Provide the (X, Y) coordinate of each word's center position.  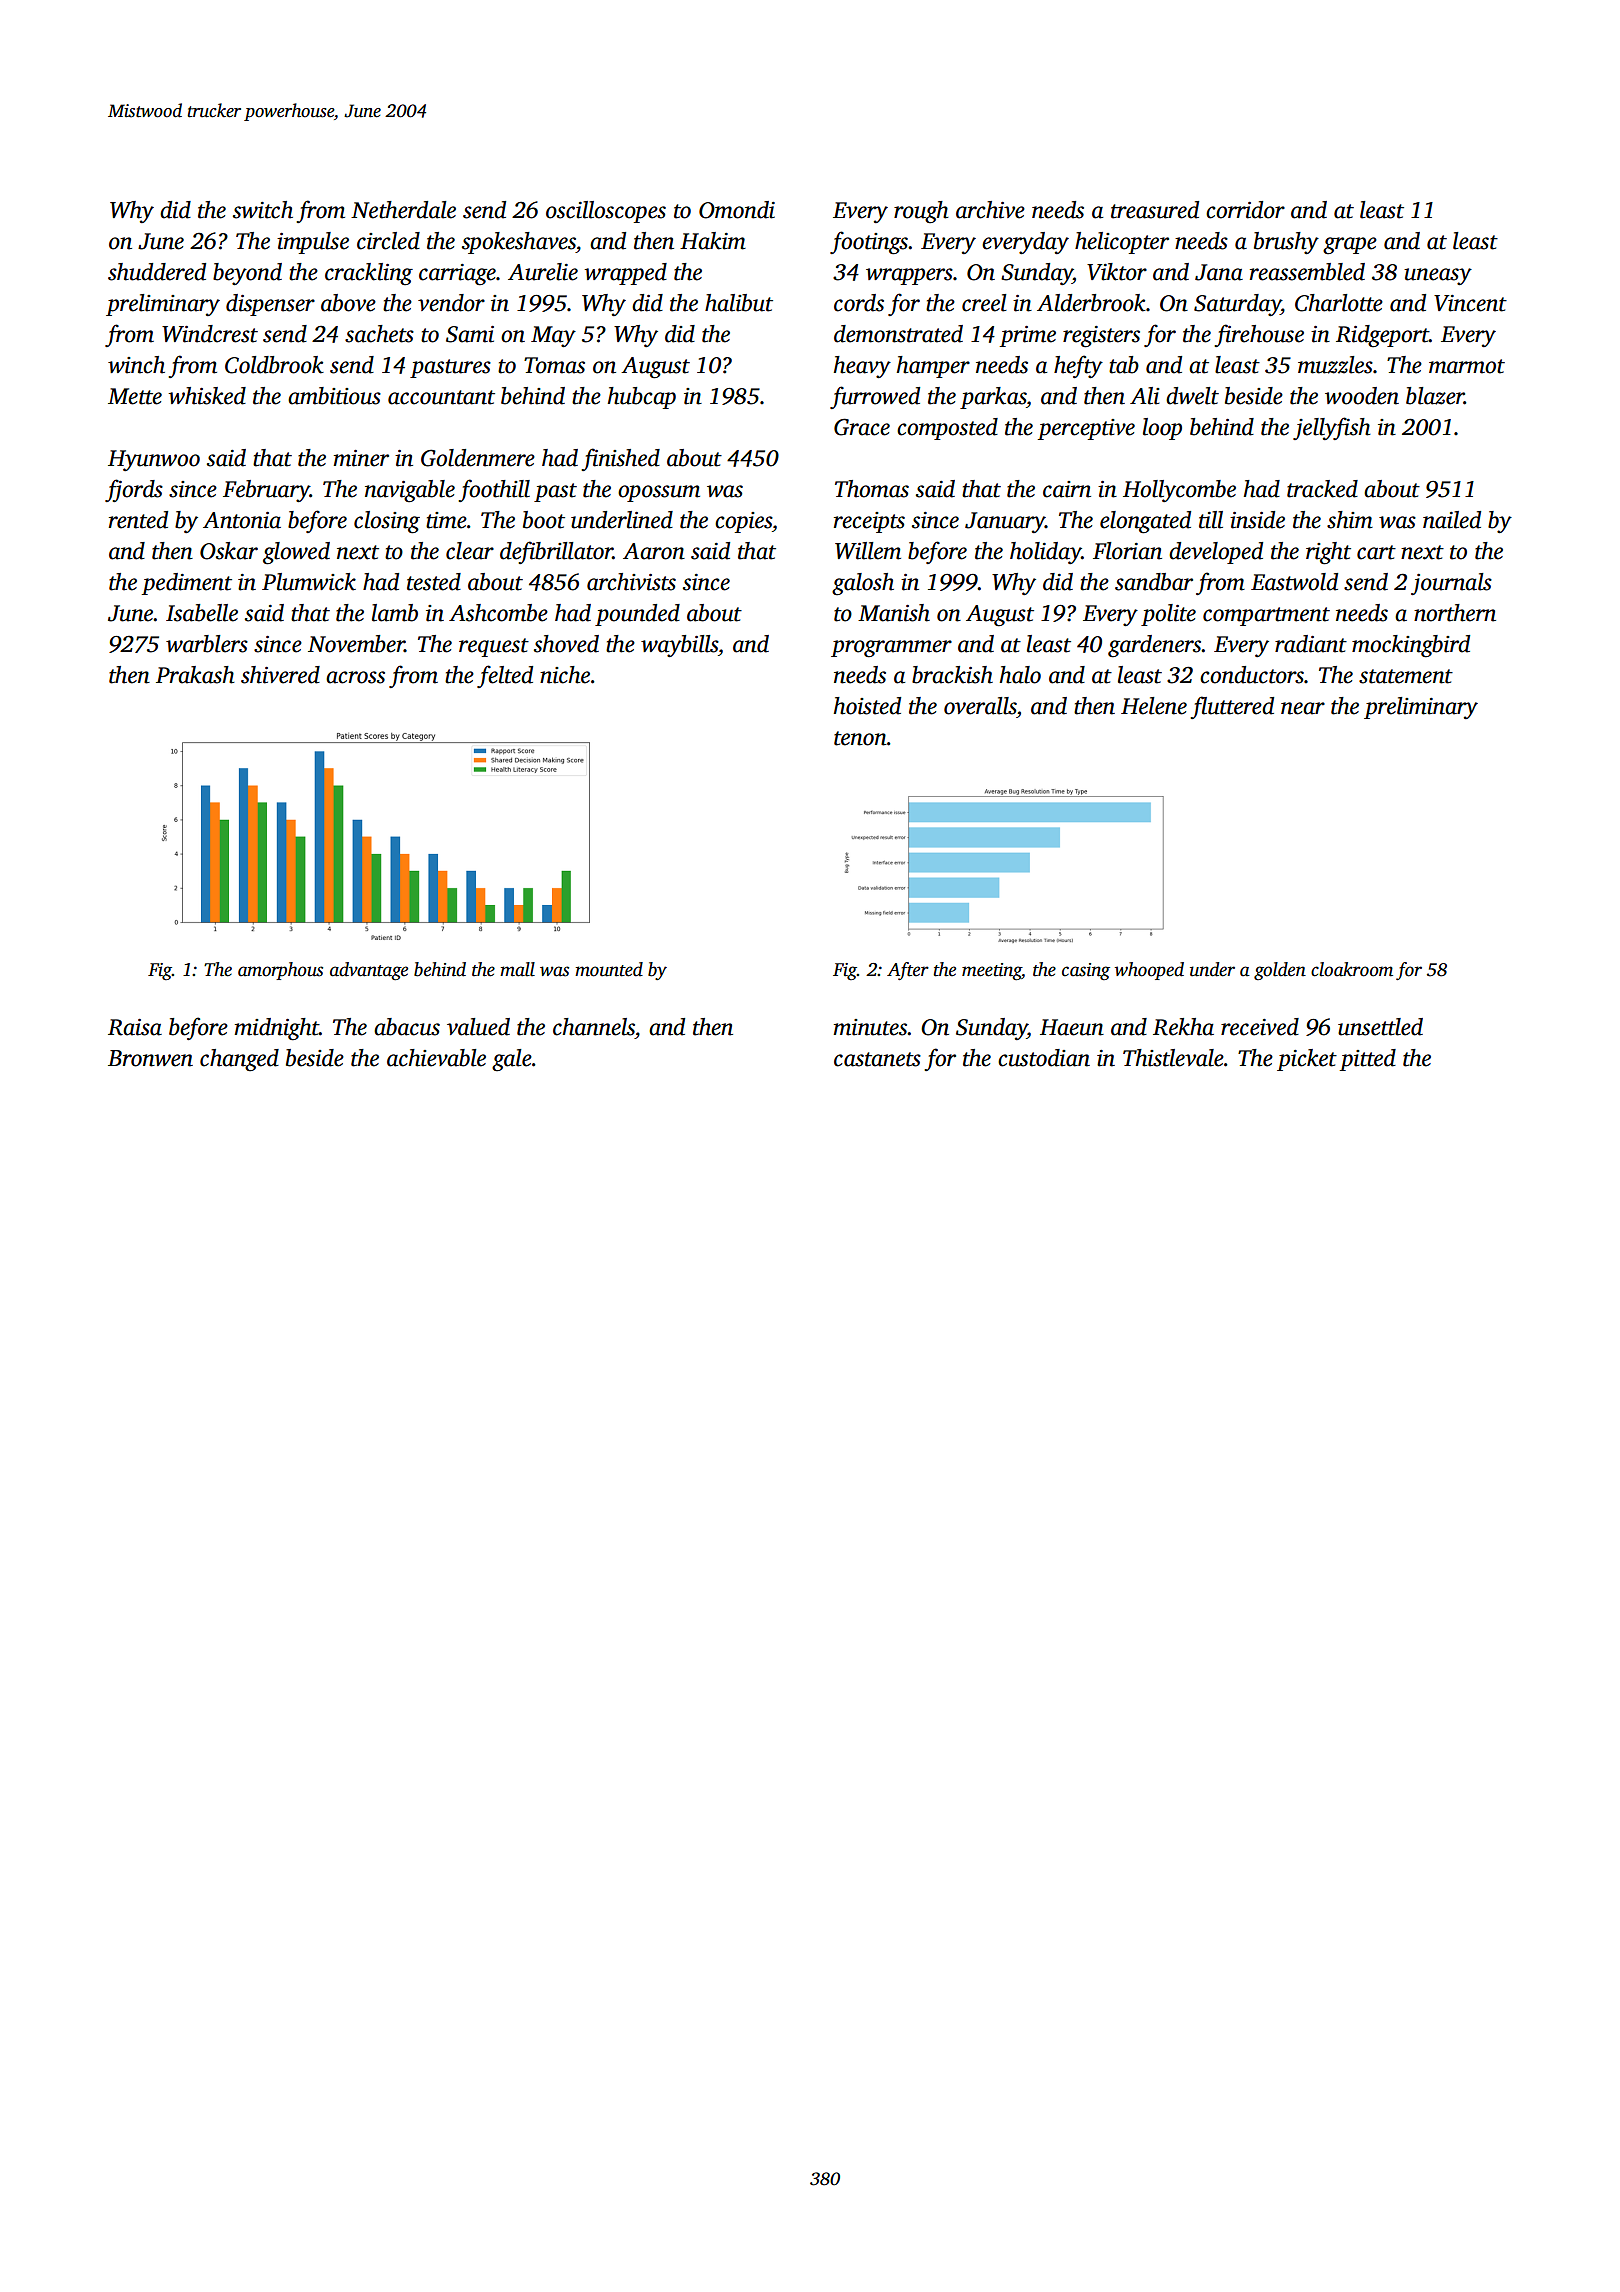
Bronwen (150, 1058)
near (1303, 708)
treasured (1155, 210)
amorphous (280, 971)
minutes (871, 1027)
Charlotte (1339, 303)
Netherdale (403, 210)
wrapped (625, 274)
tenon (860, 738)
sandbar (1154, 582)
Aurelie (543, 272)
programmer (891, 649)
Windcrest (210, 334)
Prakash (195, 675)
